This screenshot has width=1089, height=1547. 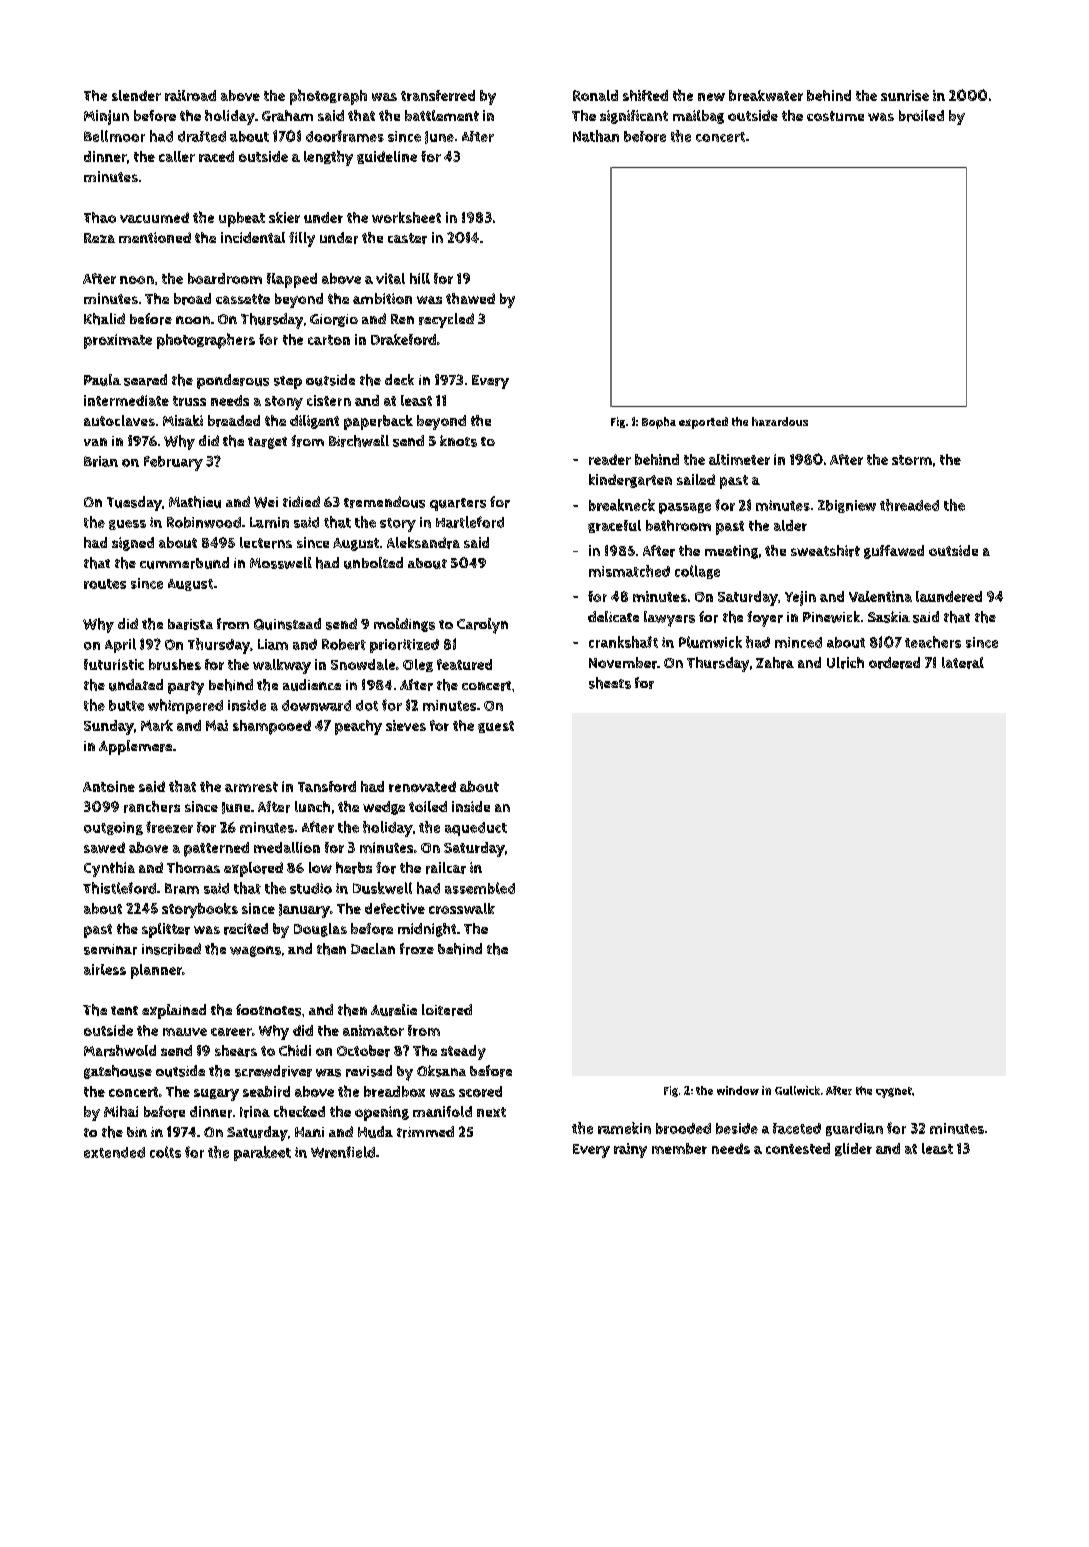 I want to click on railroad, so click(x=190, y=95).
